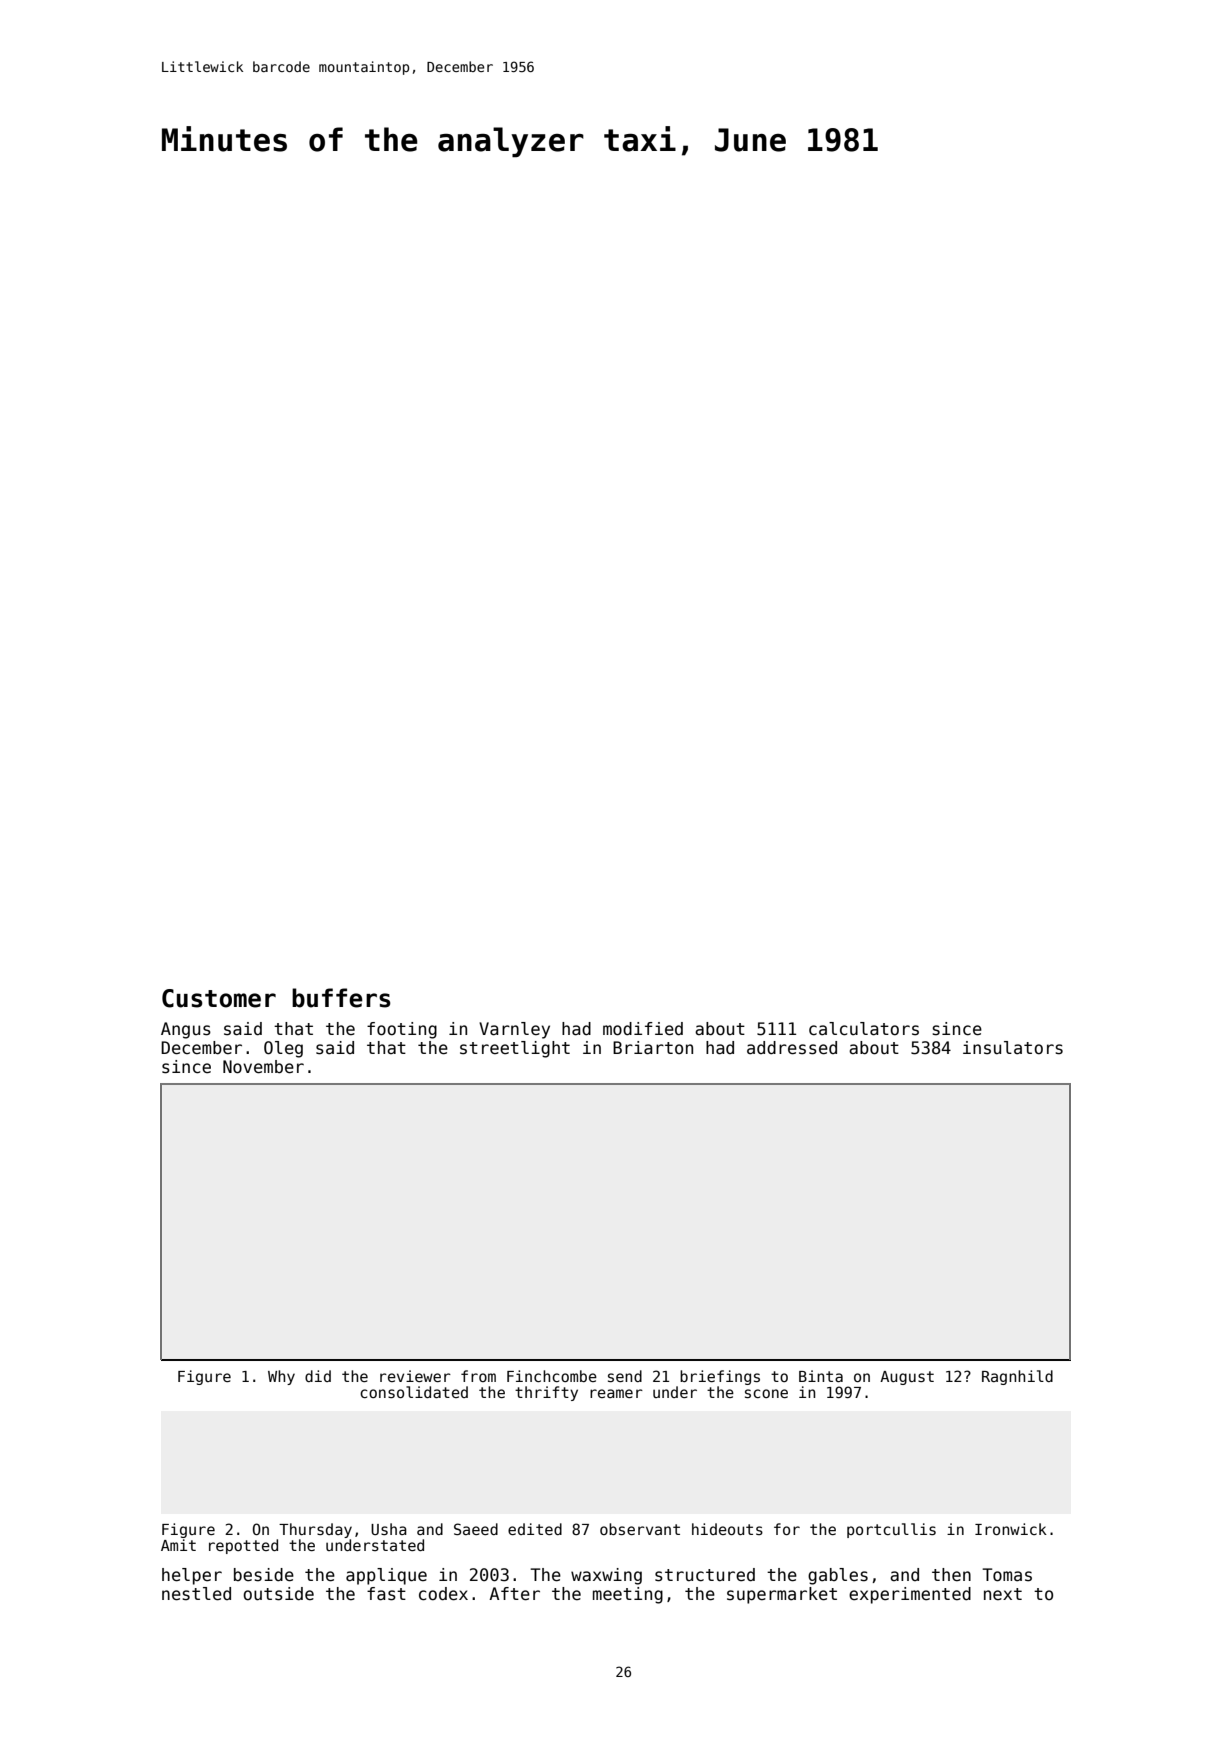  I want to click on Binta, so click(821, 1376).
